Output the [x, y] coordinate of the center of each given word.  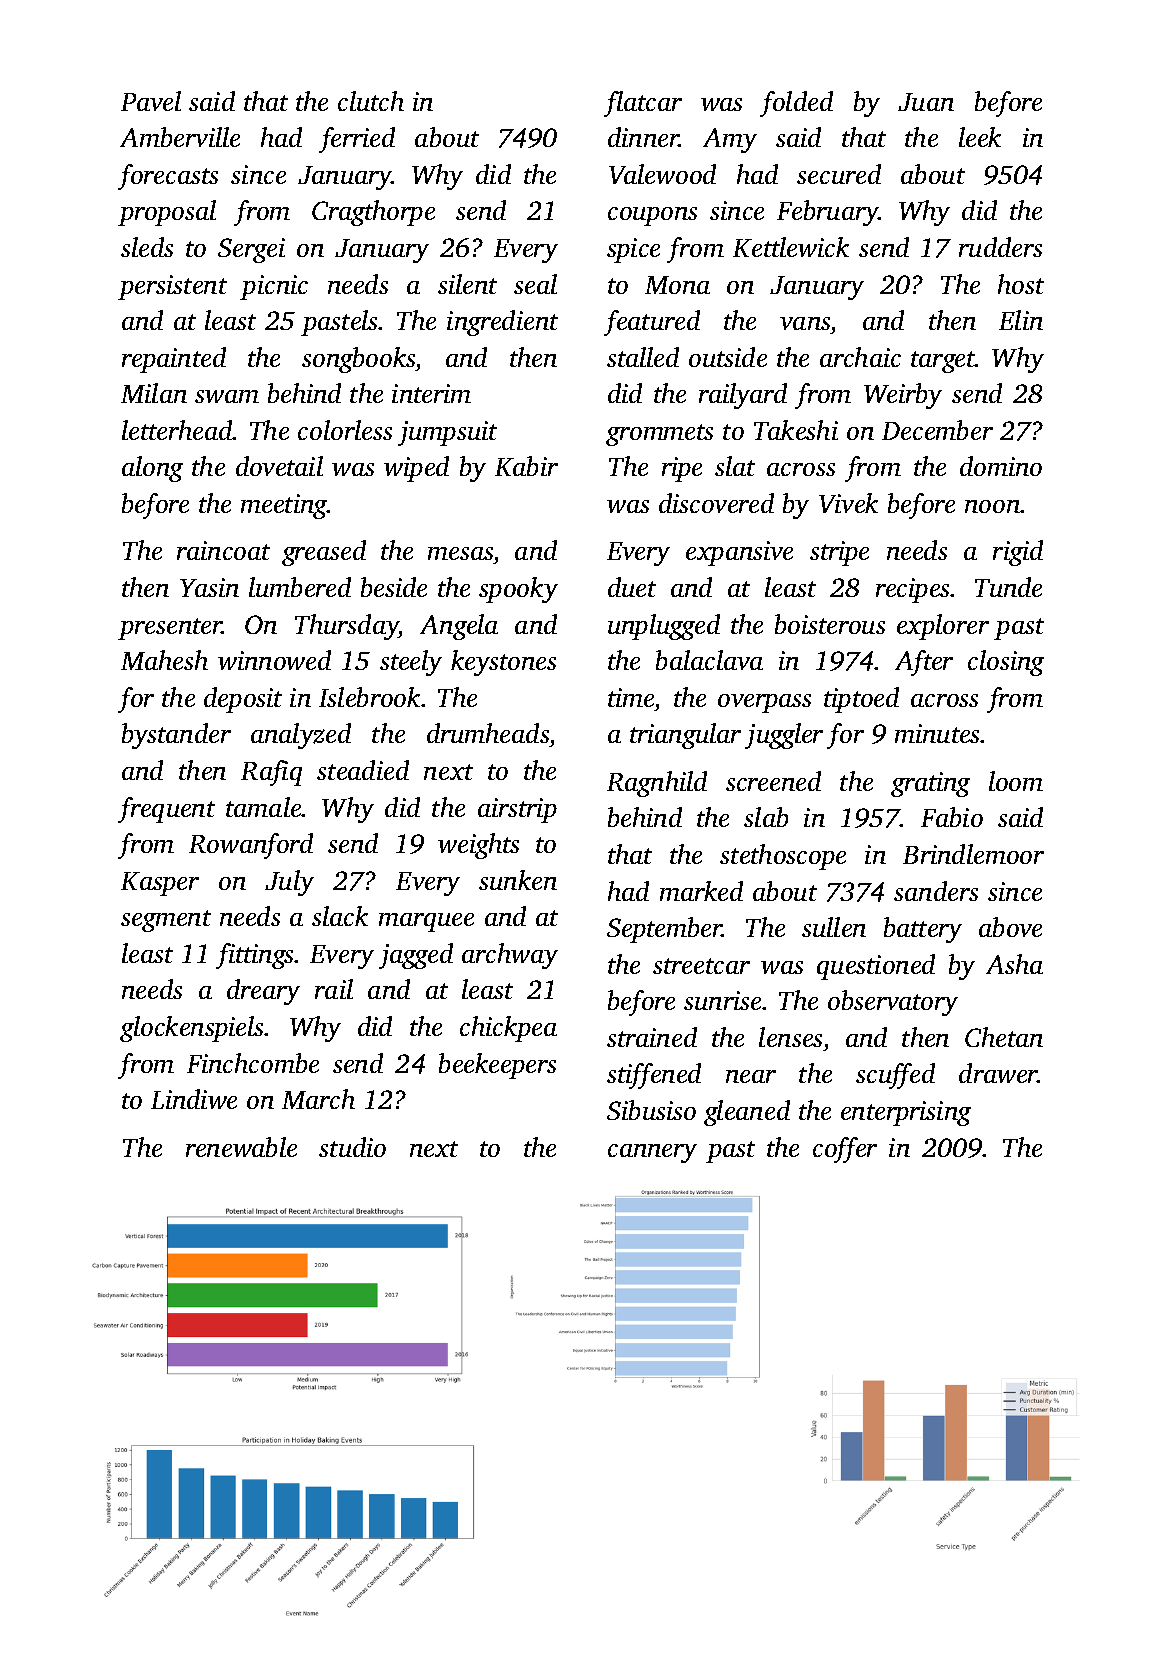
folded [796, 104]
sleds [147, 247]
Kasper [160, 884]
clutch [371, 101]
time [631, 697]
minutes [938, 733]
